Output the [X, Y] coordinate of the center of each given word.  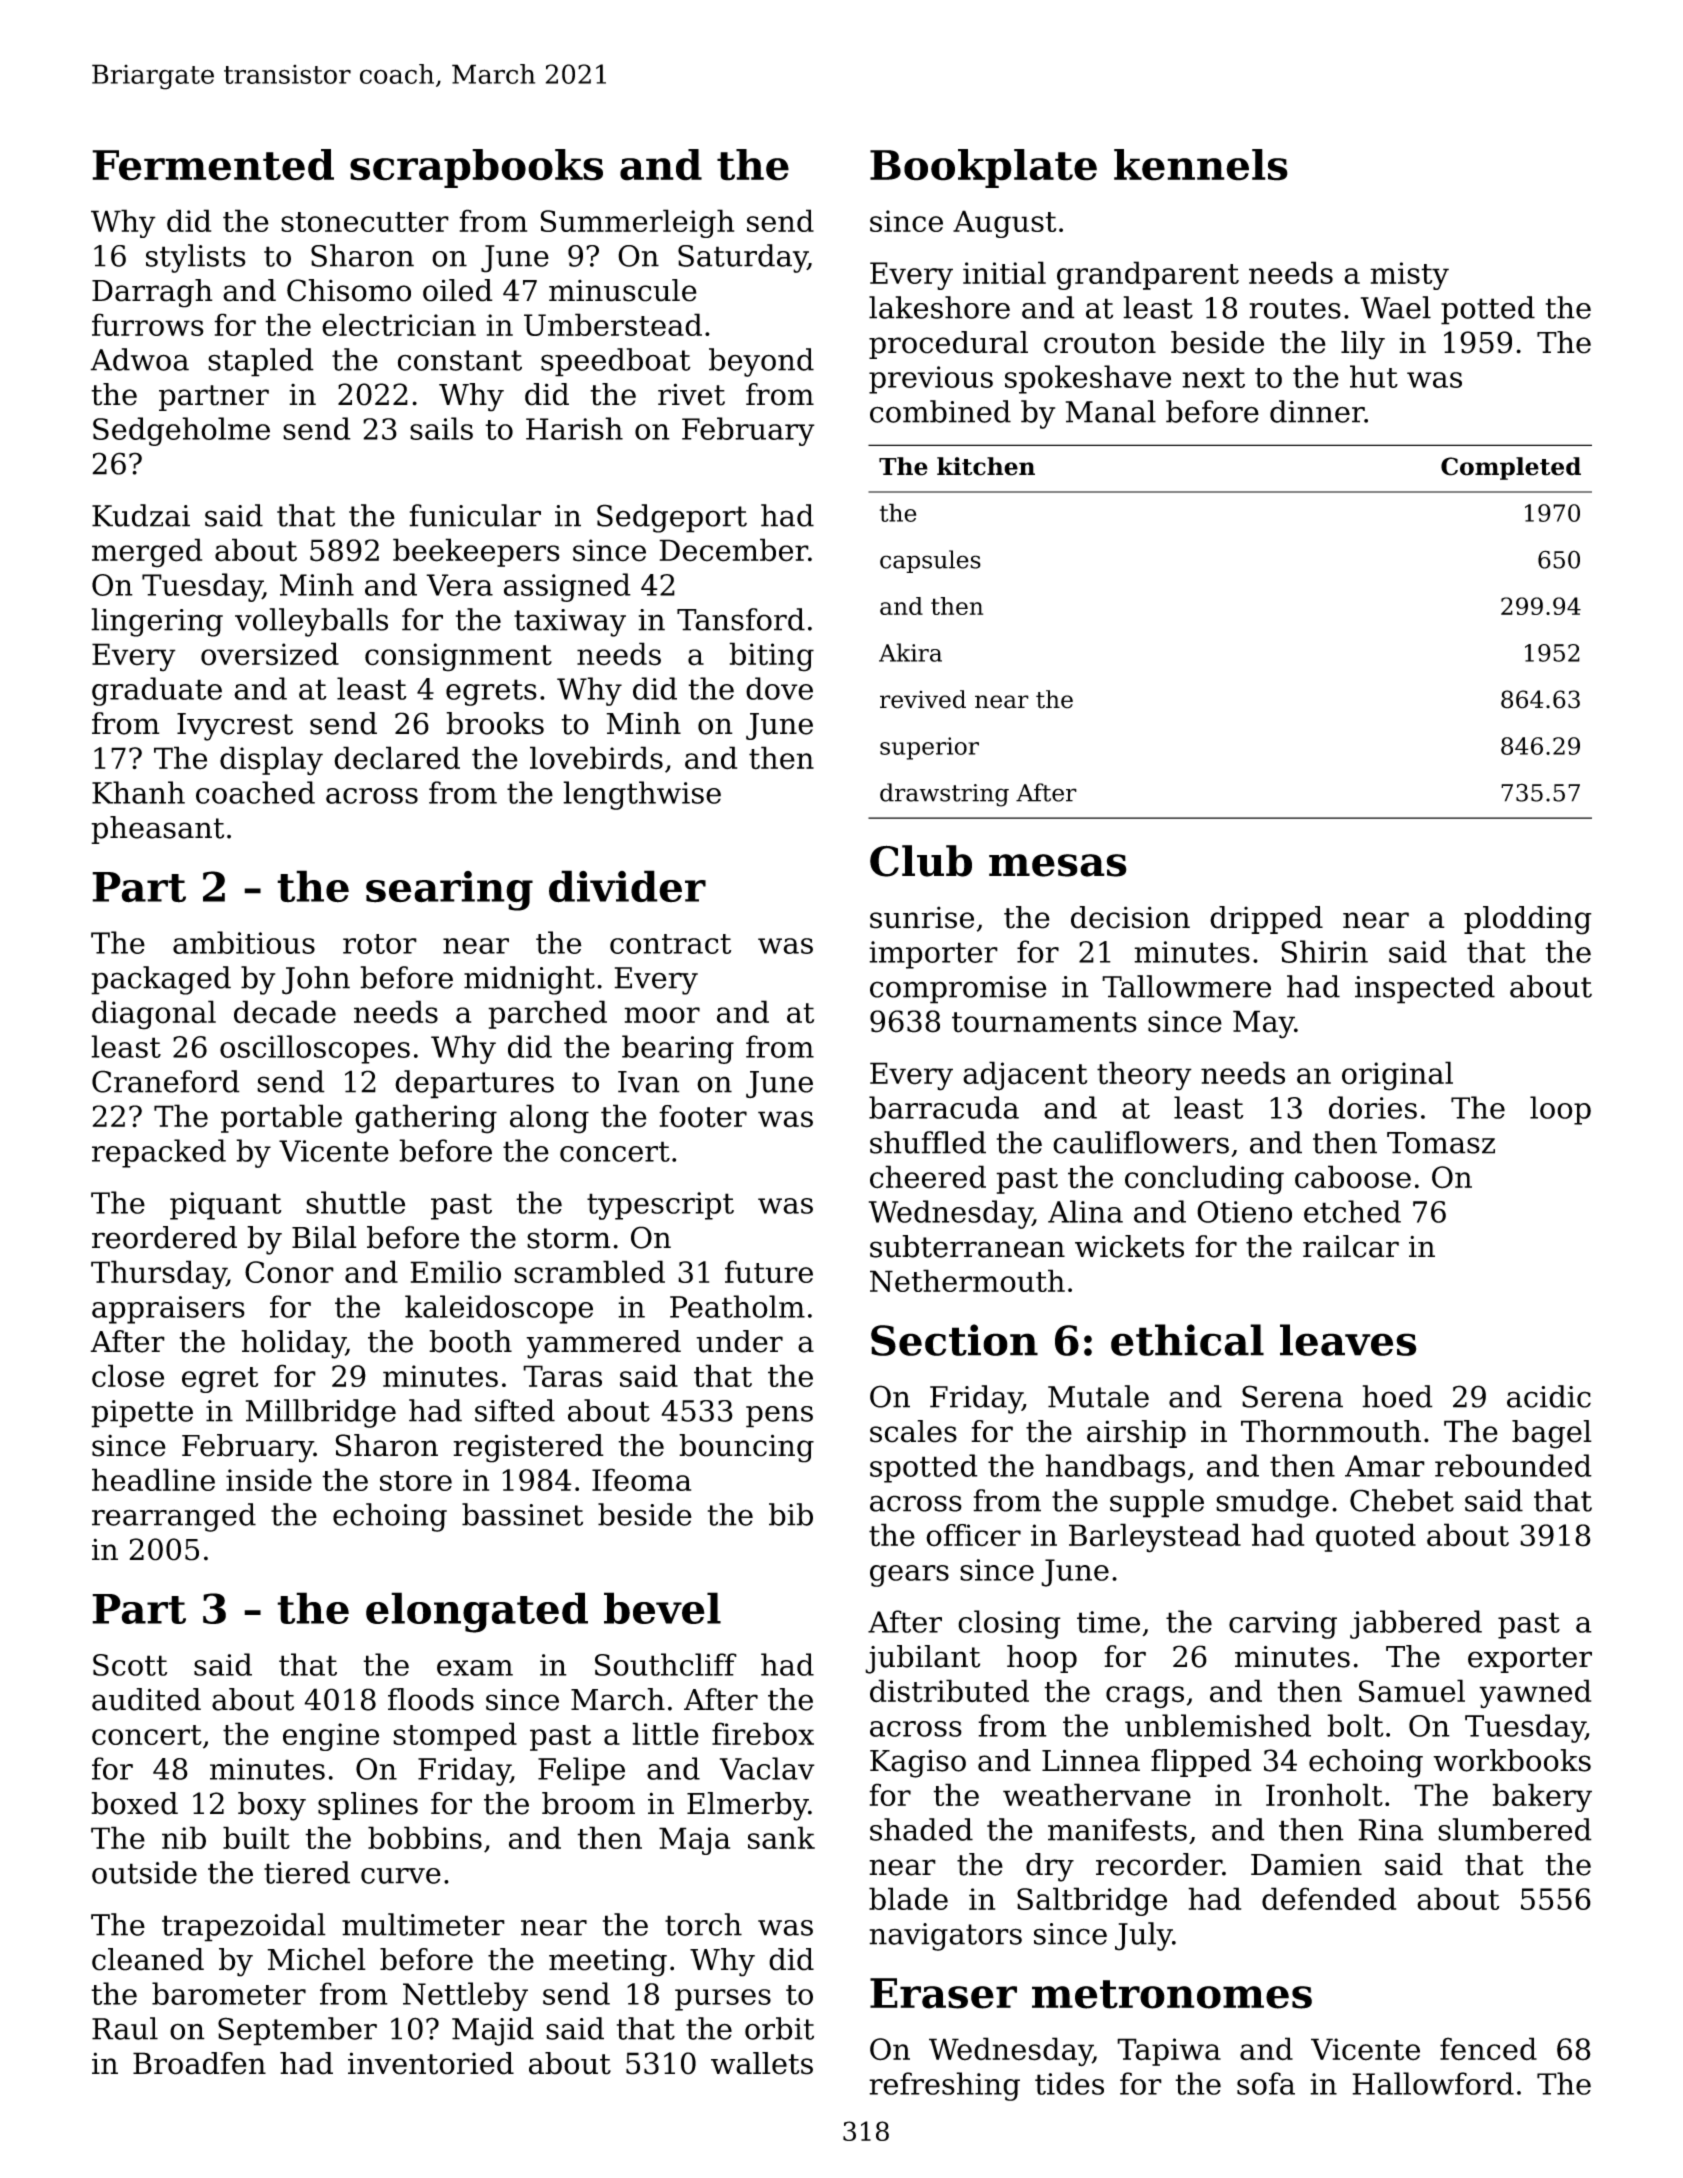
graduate [157, 691]
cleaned [148, 1959]
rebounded [1513, 1465]
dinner [1317, 411]
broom [588, 1803]
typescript [660, 1206]
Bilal [324, 1237]
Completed [1511, 468]
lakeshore [939, 307]
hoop [1042, 1659]
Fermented [213, 165]
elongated [477, 1612]
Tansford [741, 619]
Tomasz [1441, 1143]
